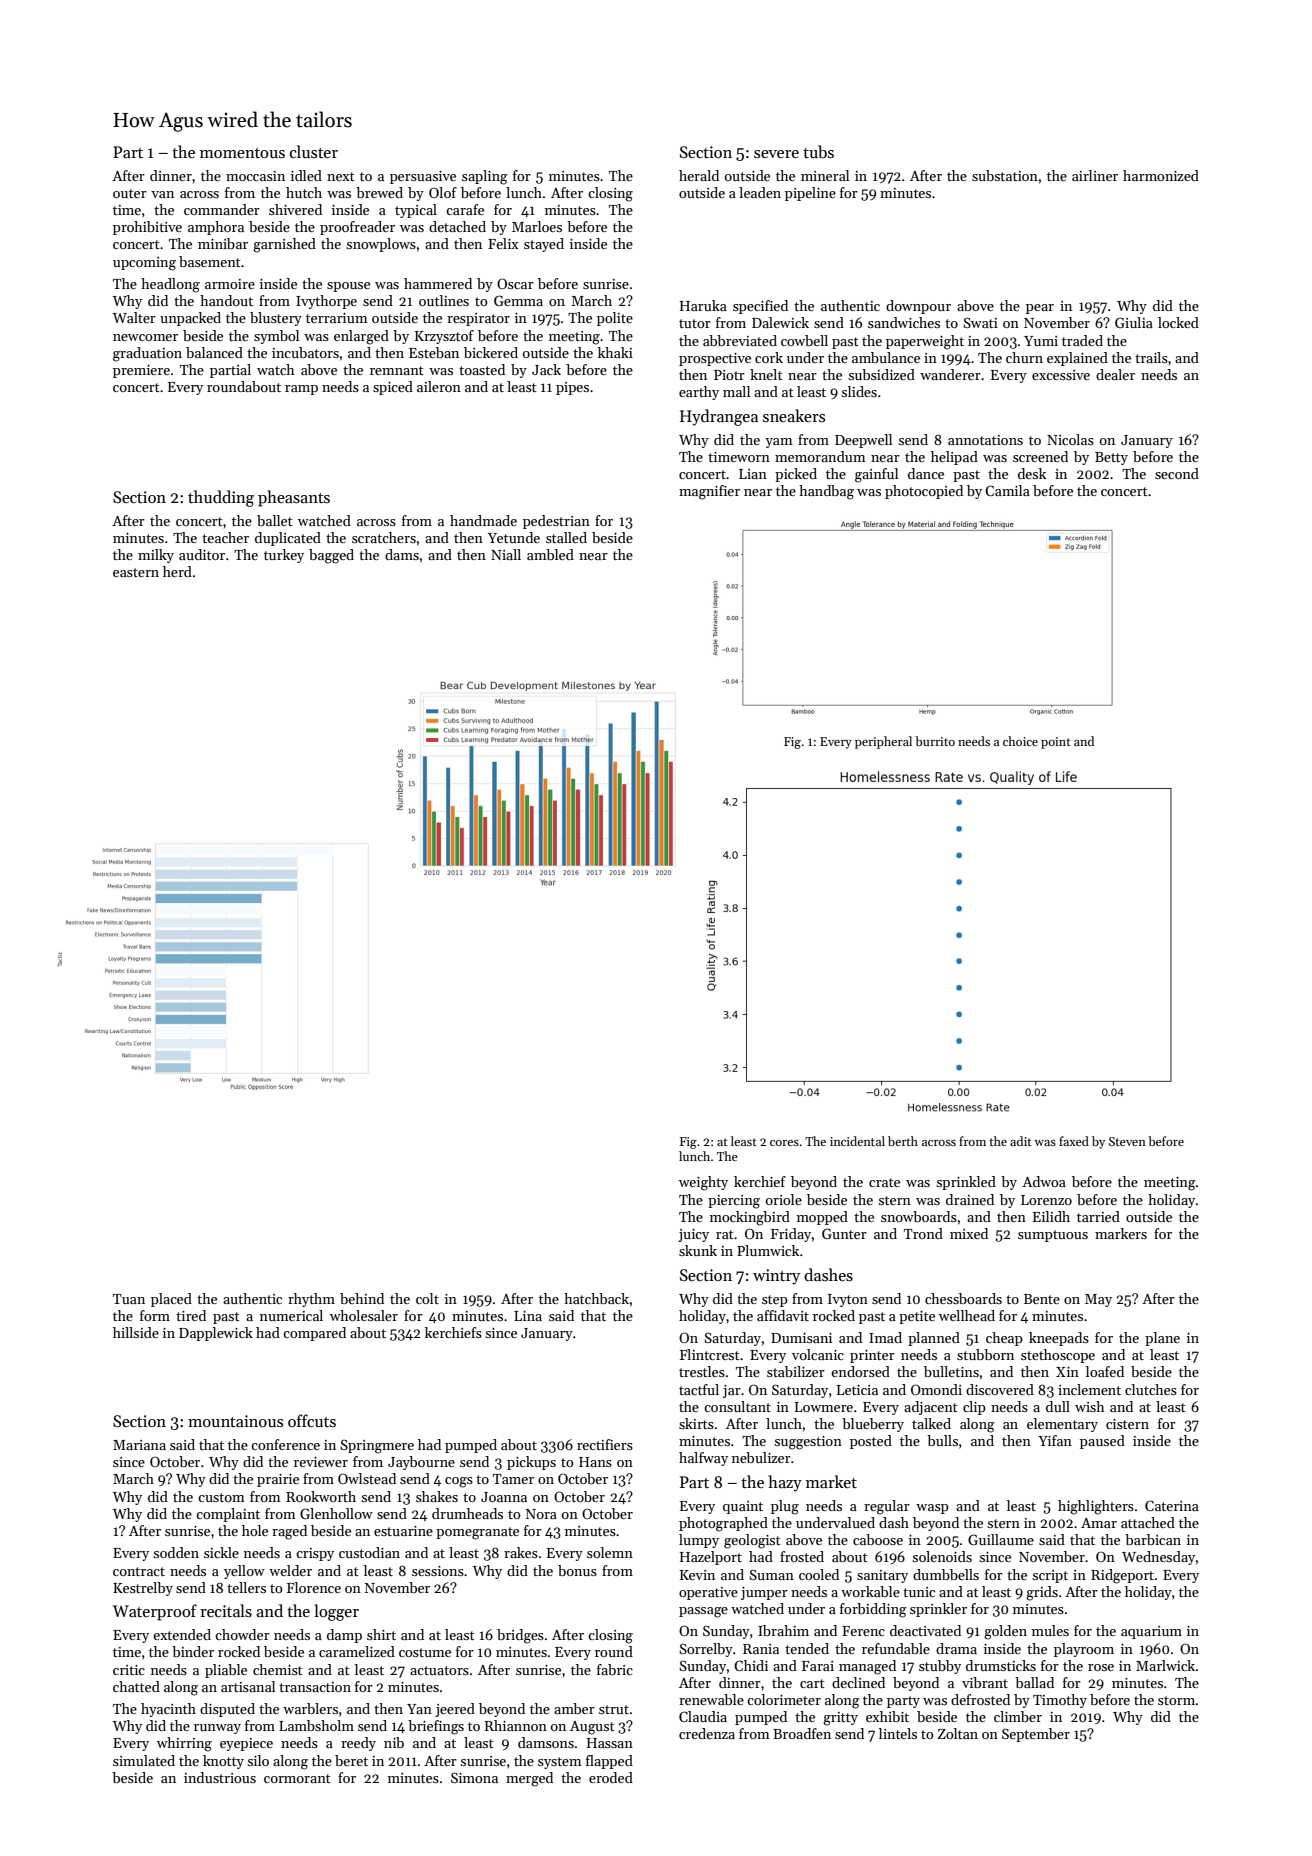  I want to click on Zoltan, so click(958, 1733).
